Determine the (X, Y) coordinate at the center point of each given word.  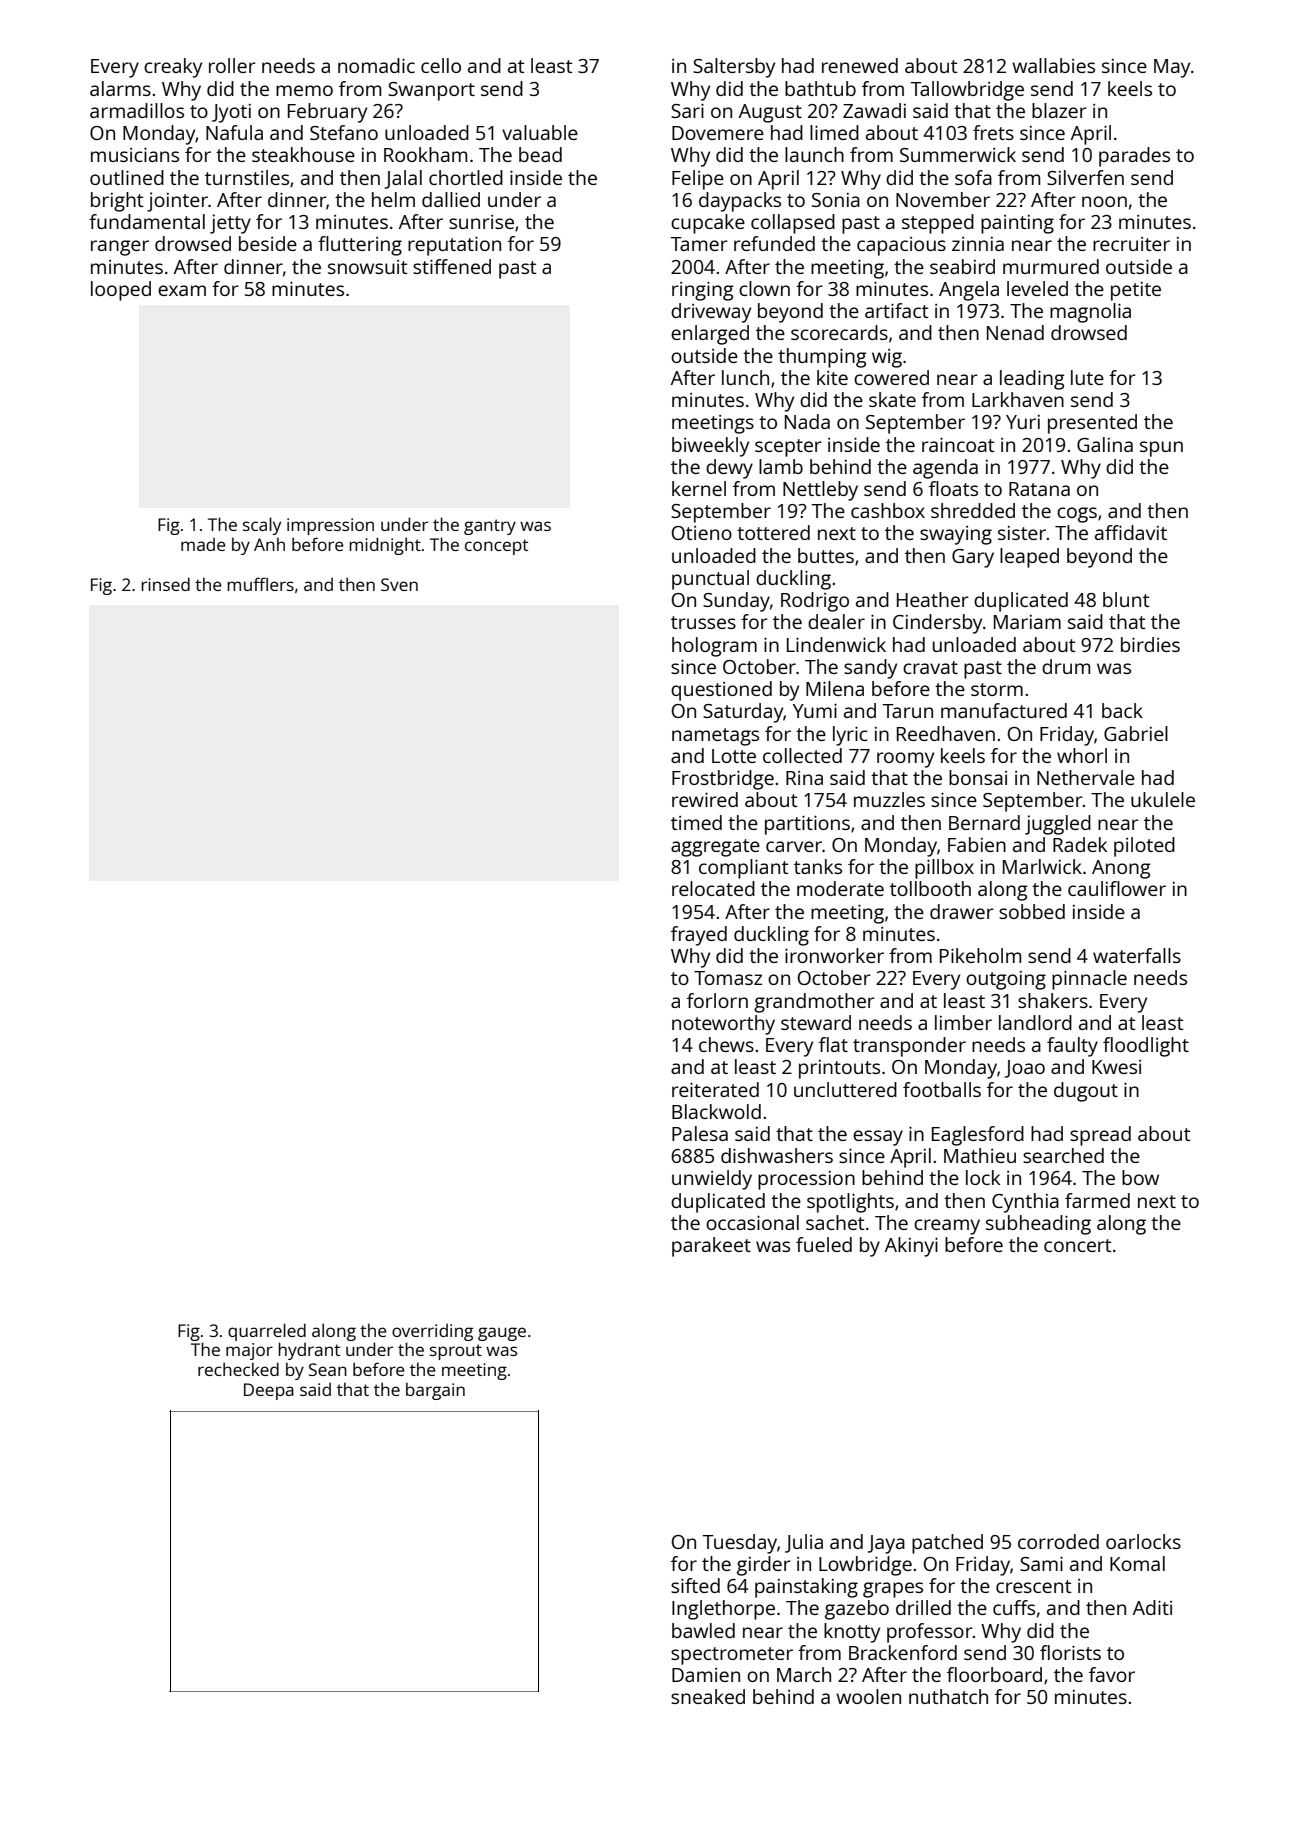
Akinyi (911, 1247)
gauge (502, 1334)
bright (117, 202)
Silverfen (1085, 177)
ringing (703, 291)
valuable (540, 132)
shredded (973, 510)
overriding (432, 1332)
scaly (262, 526)
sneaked (708, 1696)
